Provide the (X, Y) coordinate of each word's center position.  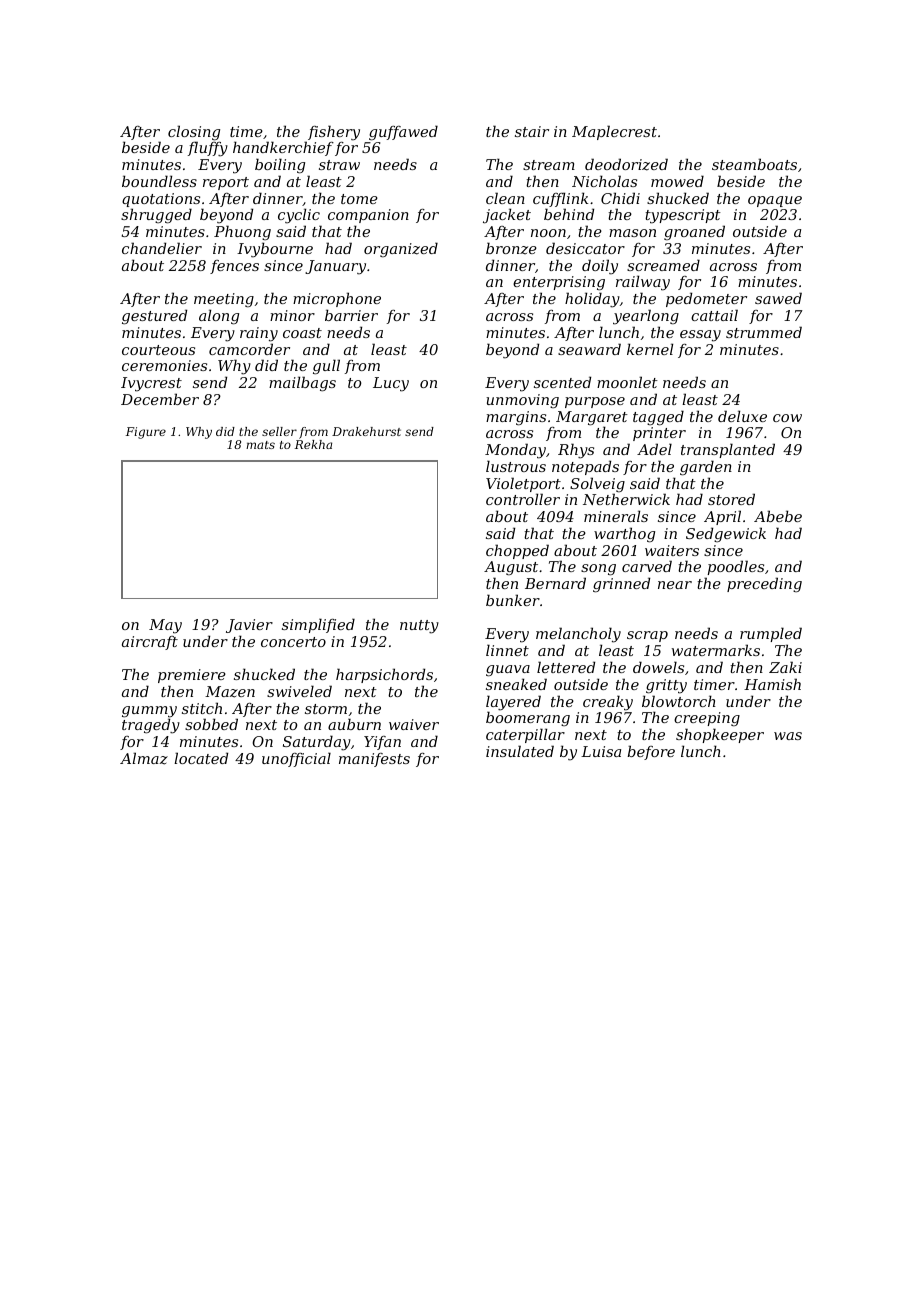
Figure (146, 433)
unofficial (296, 759)
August (511, 568)
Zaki (785, 667)
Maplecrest (614, 132)
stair (532, 131)
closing (194, 133)
